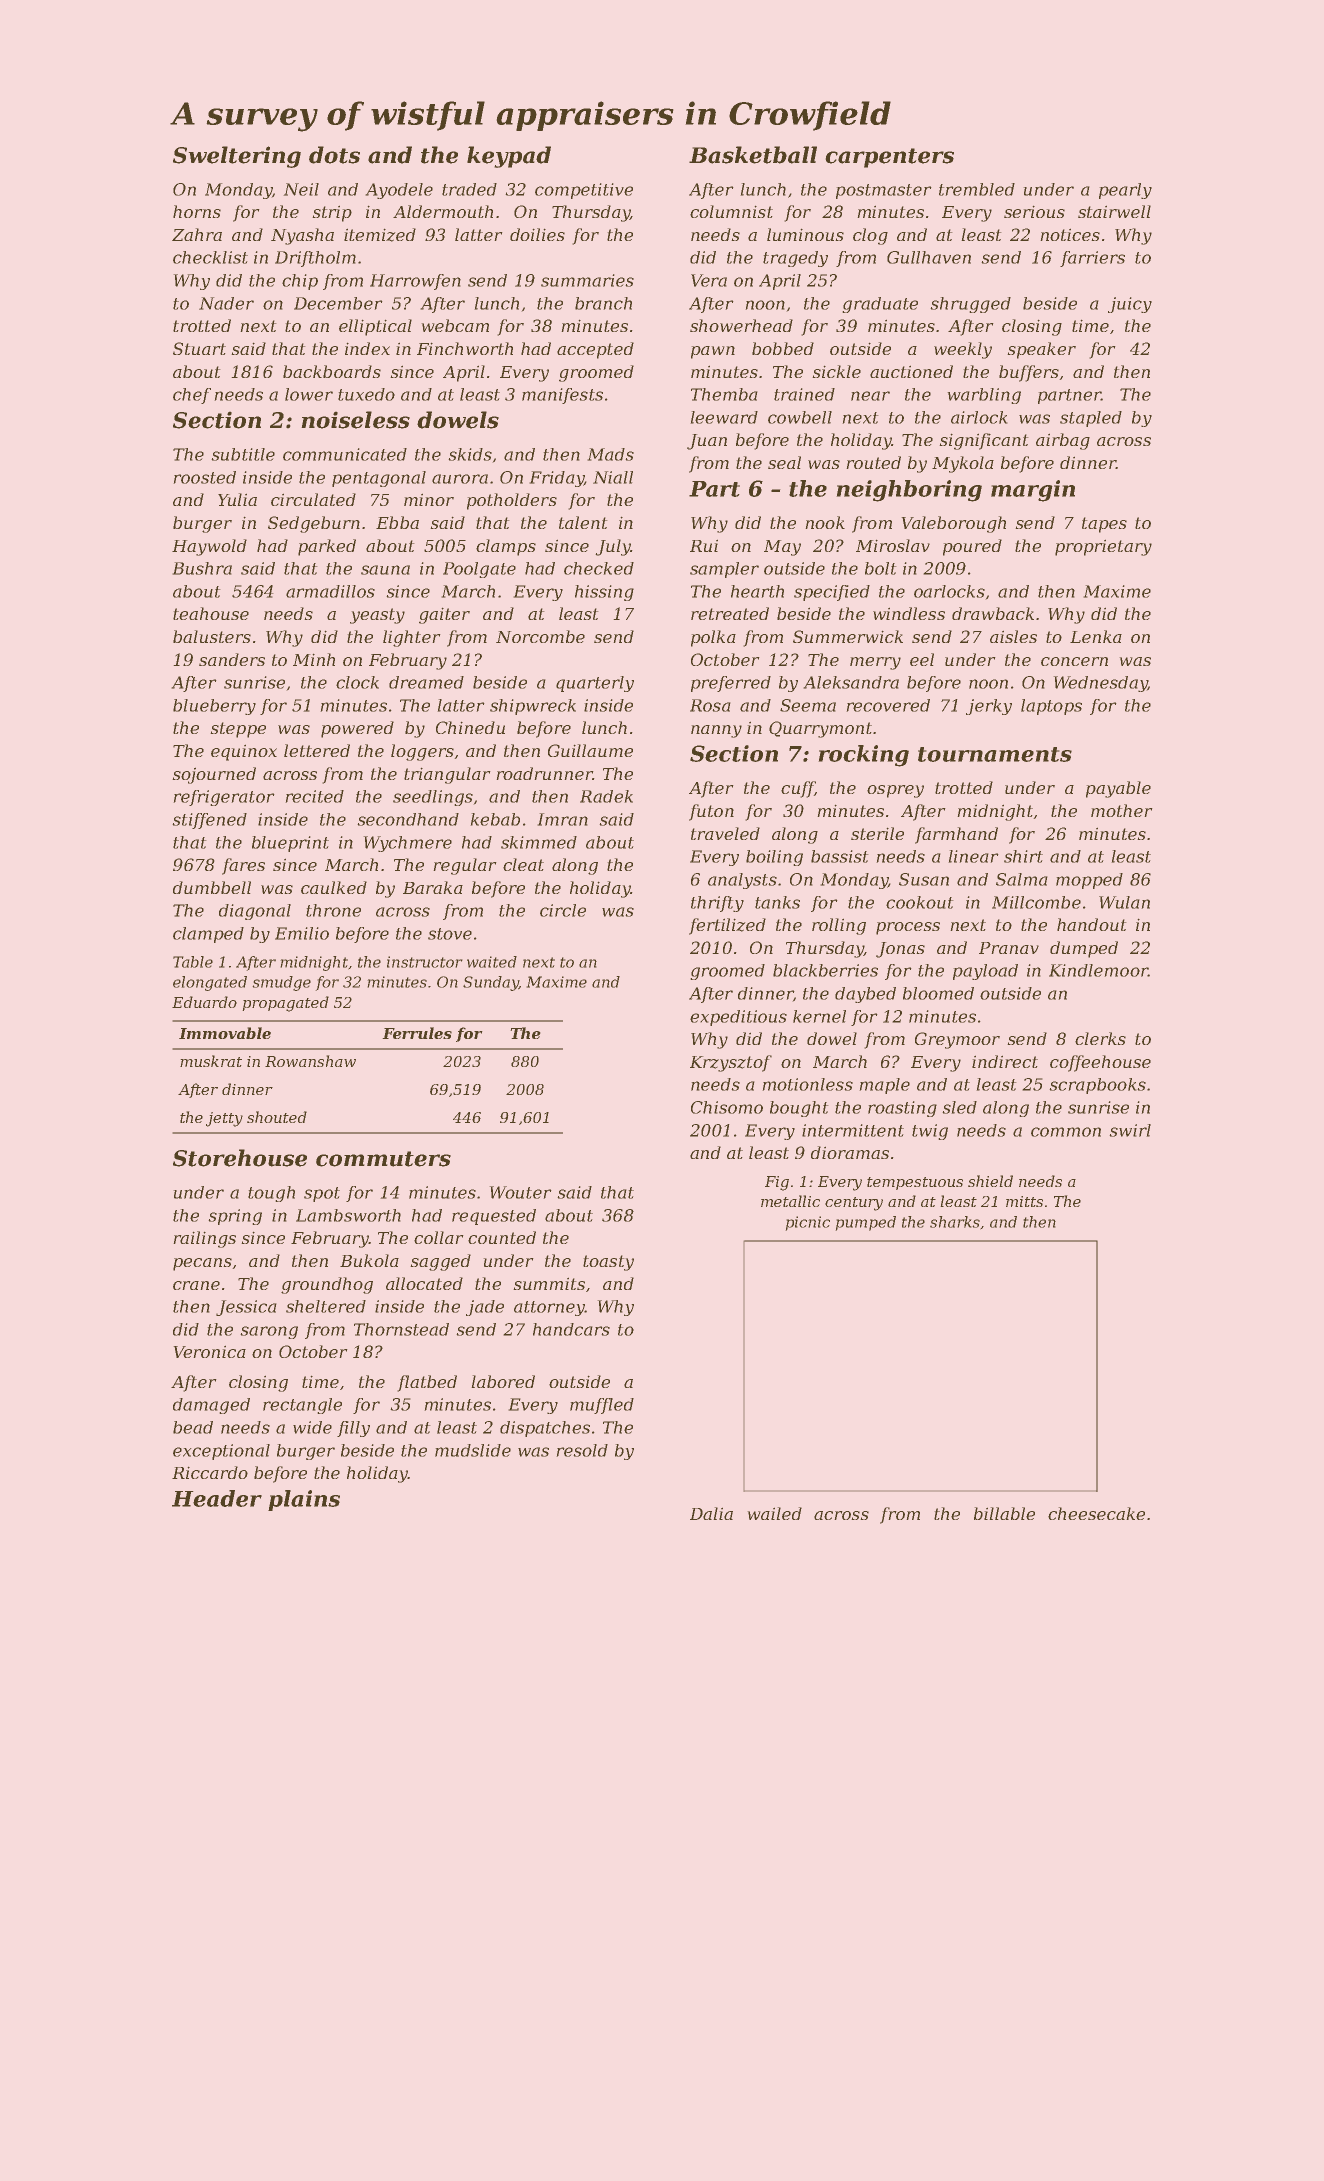  What do you see at coordinates (889, 158) in the image?
I see `carpenters` at bounding box center [889, 158].
